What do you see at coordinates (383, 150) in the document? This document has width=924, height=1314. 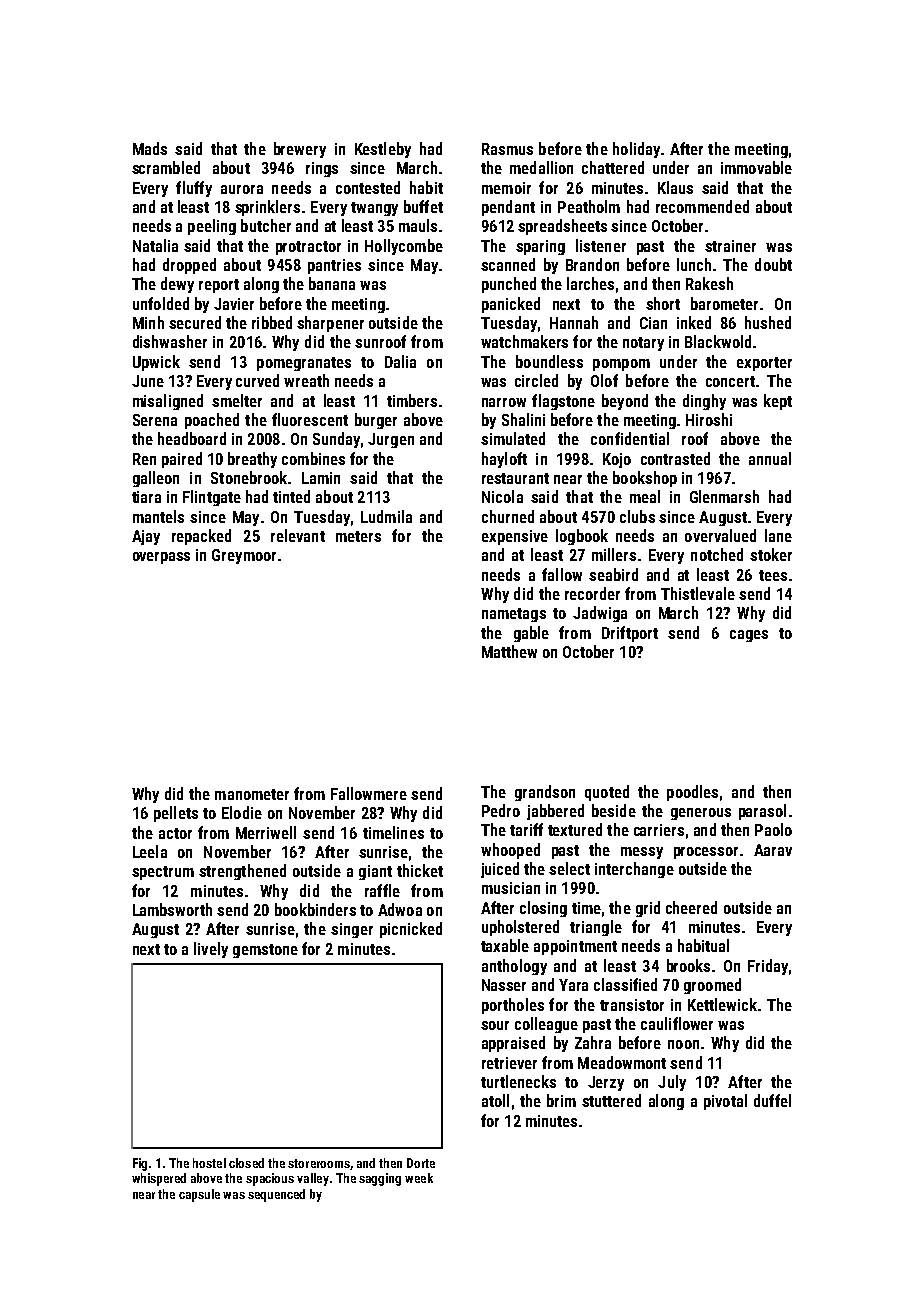 I see `Kestleby` at bounding box center [383, 150].
